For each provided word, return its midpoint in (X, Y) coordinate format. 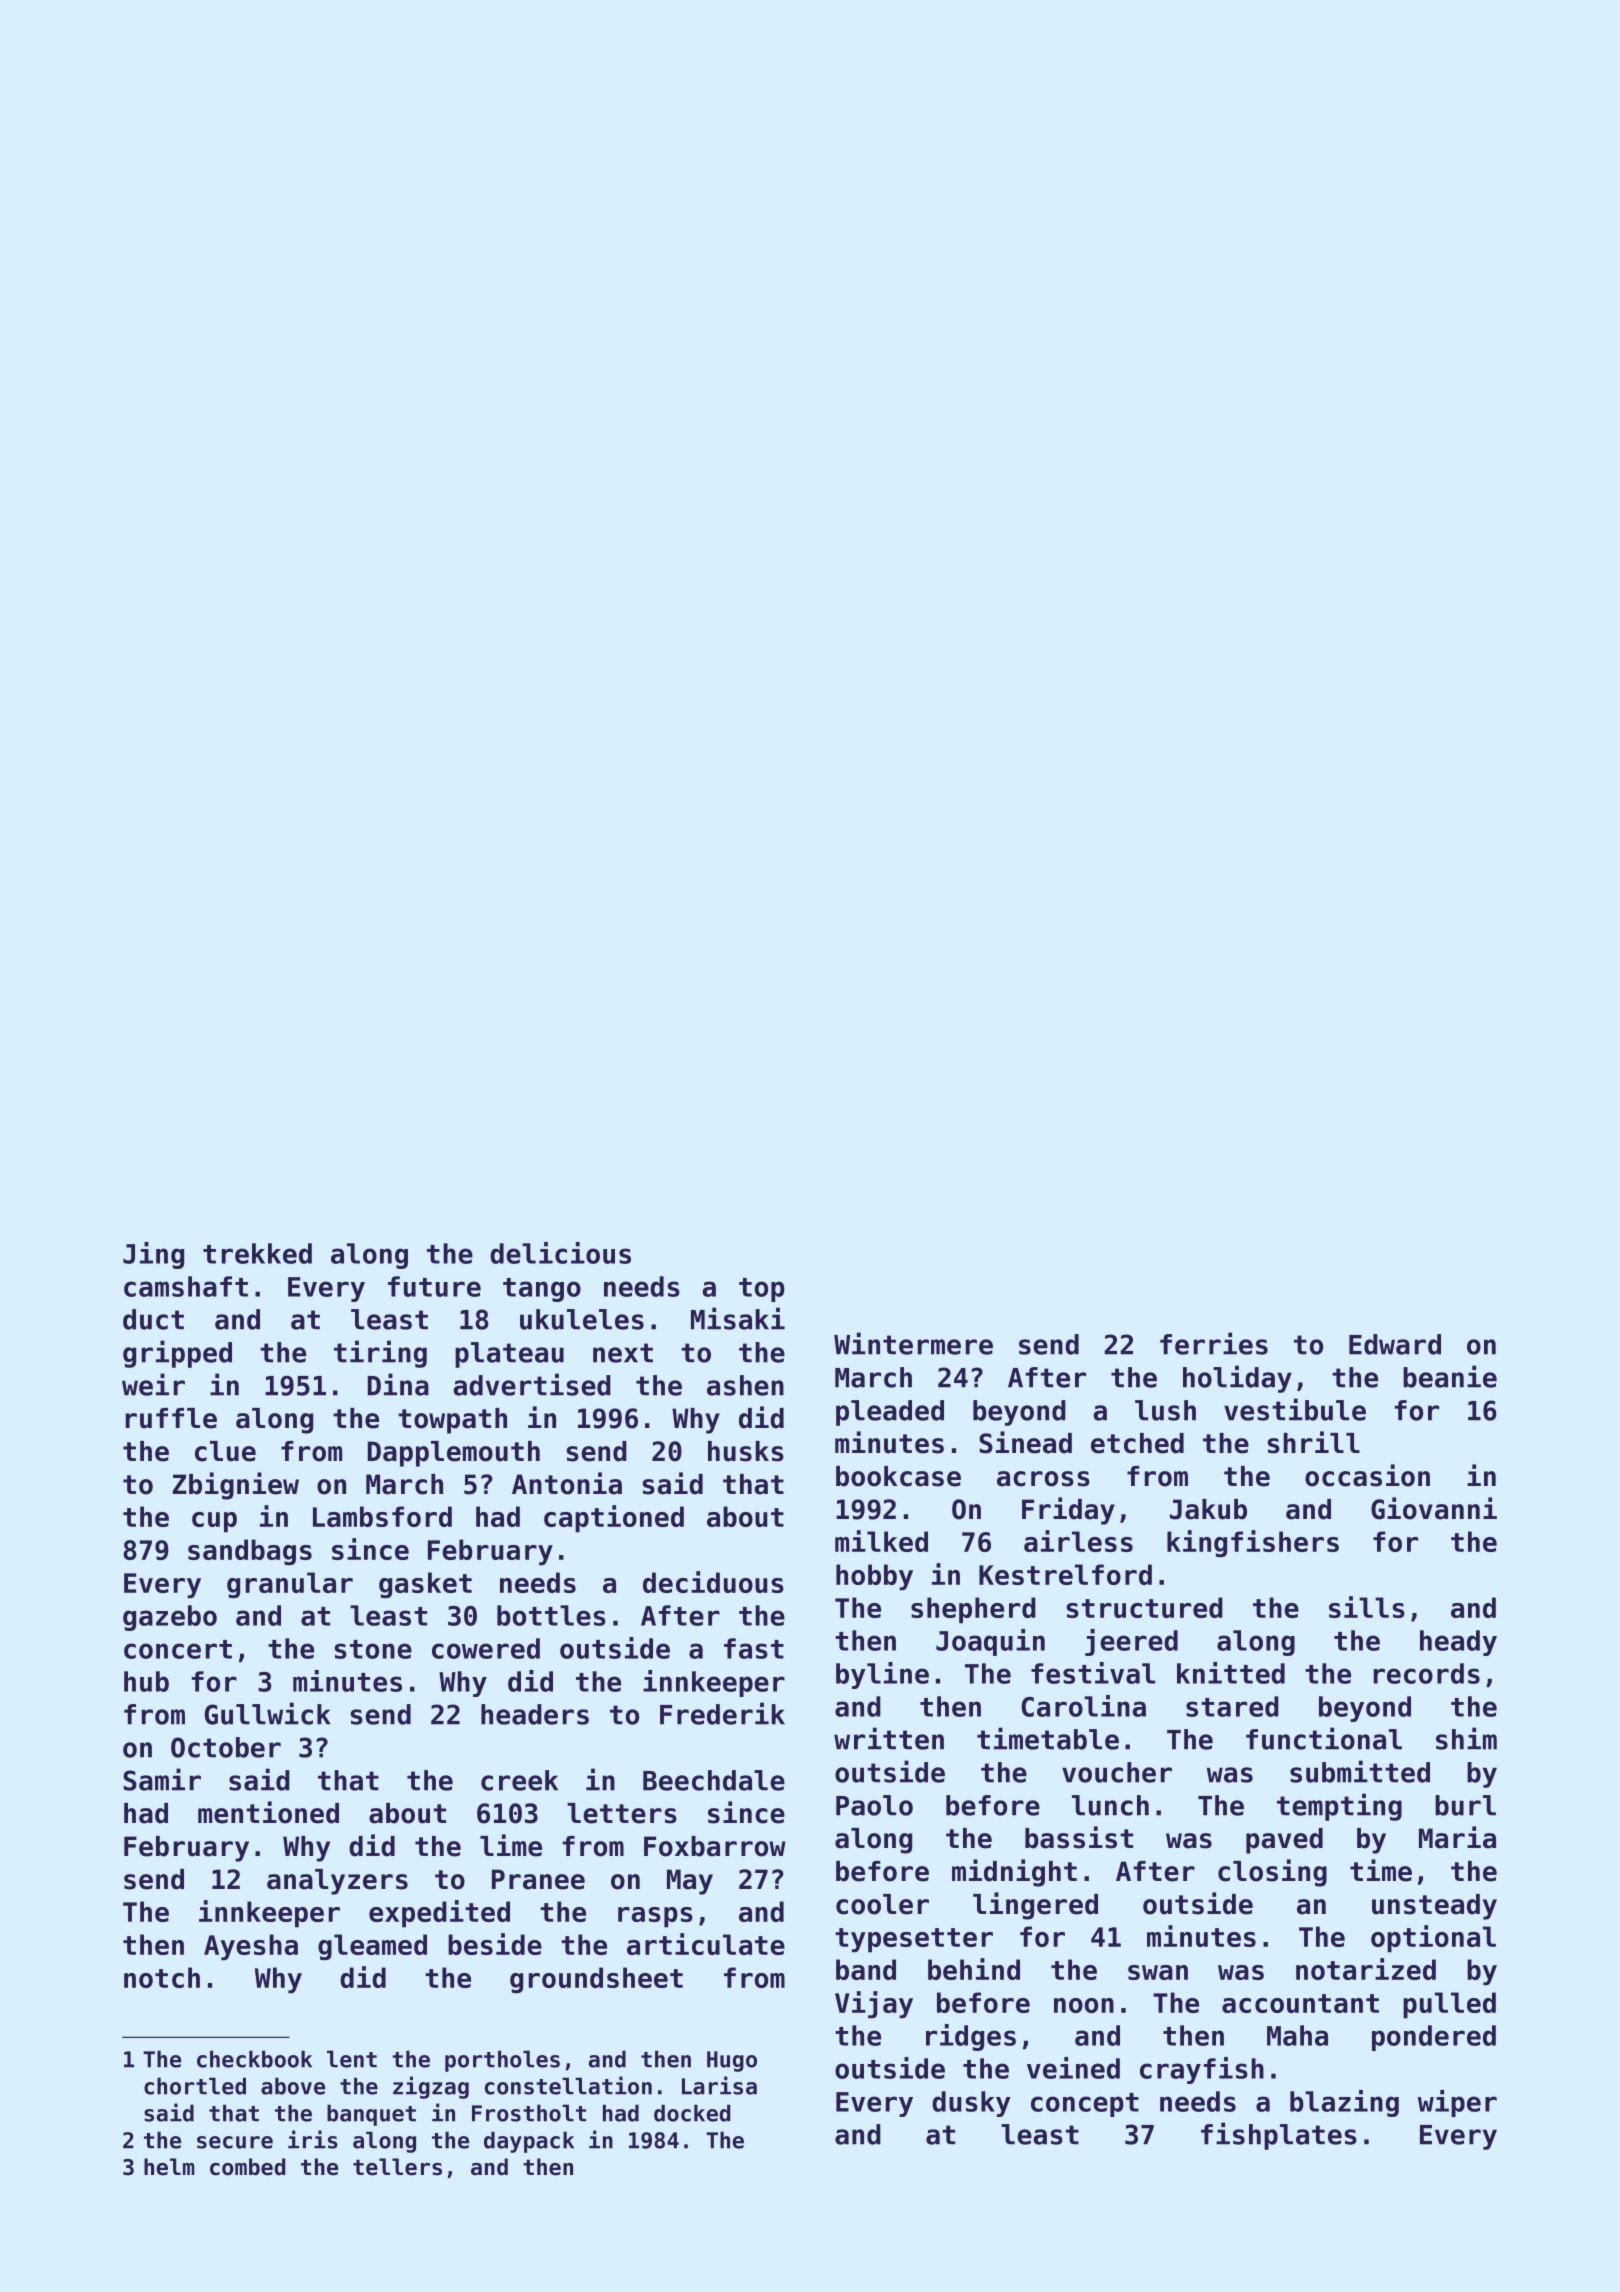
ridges (971, 2037)
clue (225, 1451)
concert (178, 1649)
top (762, 1290)
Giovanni (1434, 1508)
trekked (257, 1253)
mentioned (268, 1812)
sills (1367, 1607)
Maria (1457, 1837)
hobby (874, 1577)
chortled (195, 2086)
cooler (882, 1904)
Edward (1395, 1344)
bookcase (898, 1476)
